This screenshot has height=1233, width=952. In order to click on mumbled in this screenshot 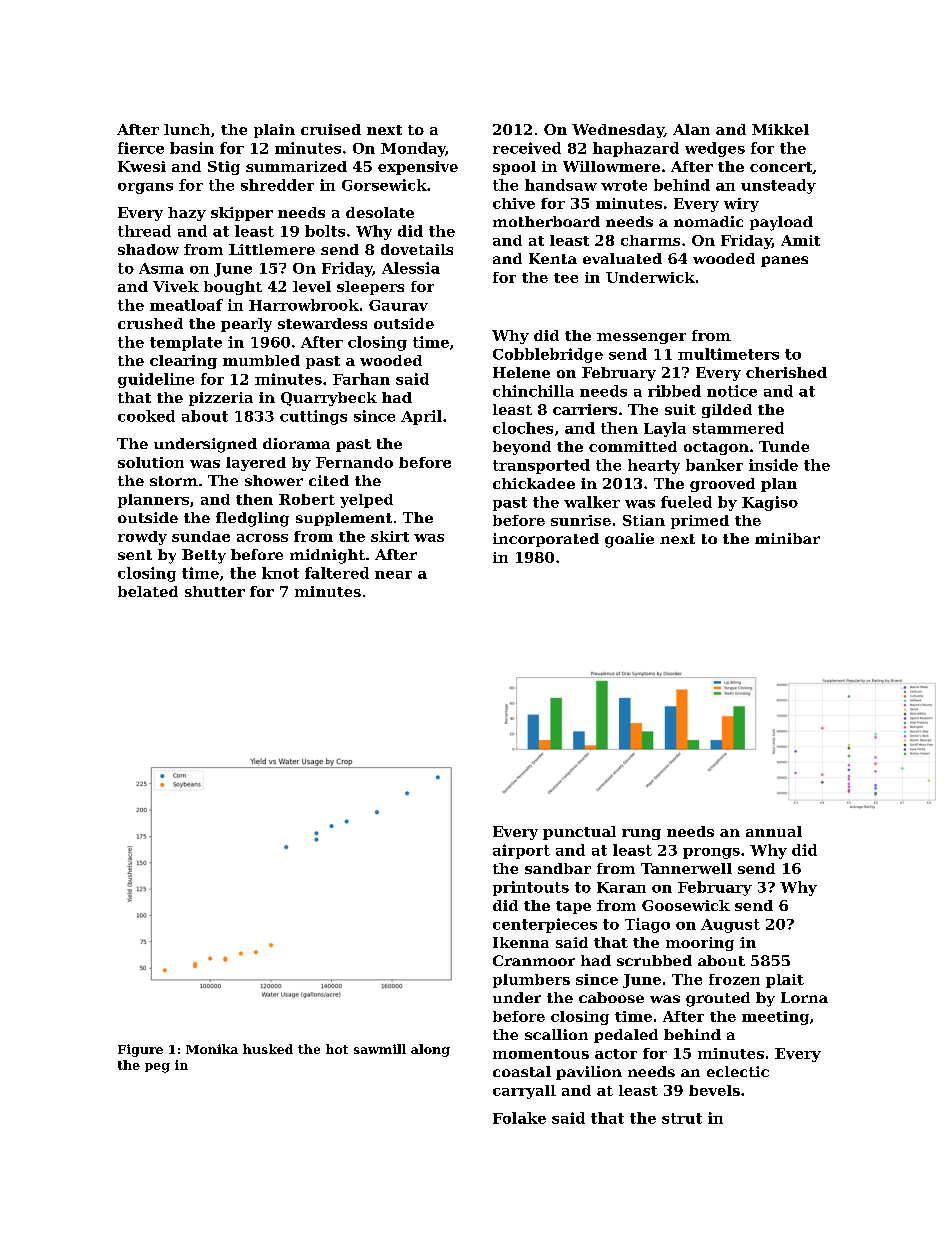, I will do `click(261, 360)`.
